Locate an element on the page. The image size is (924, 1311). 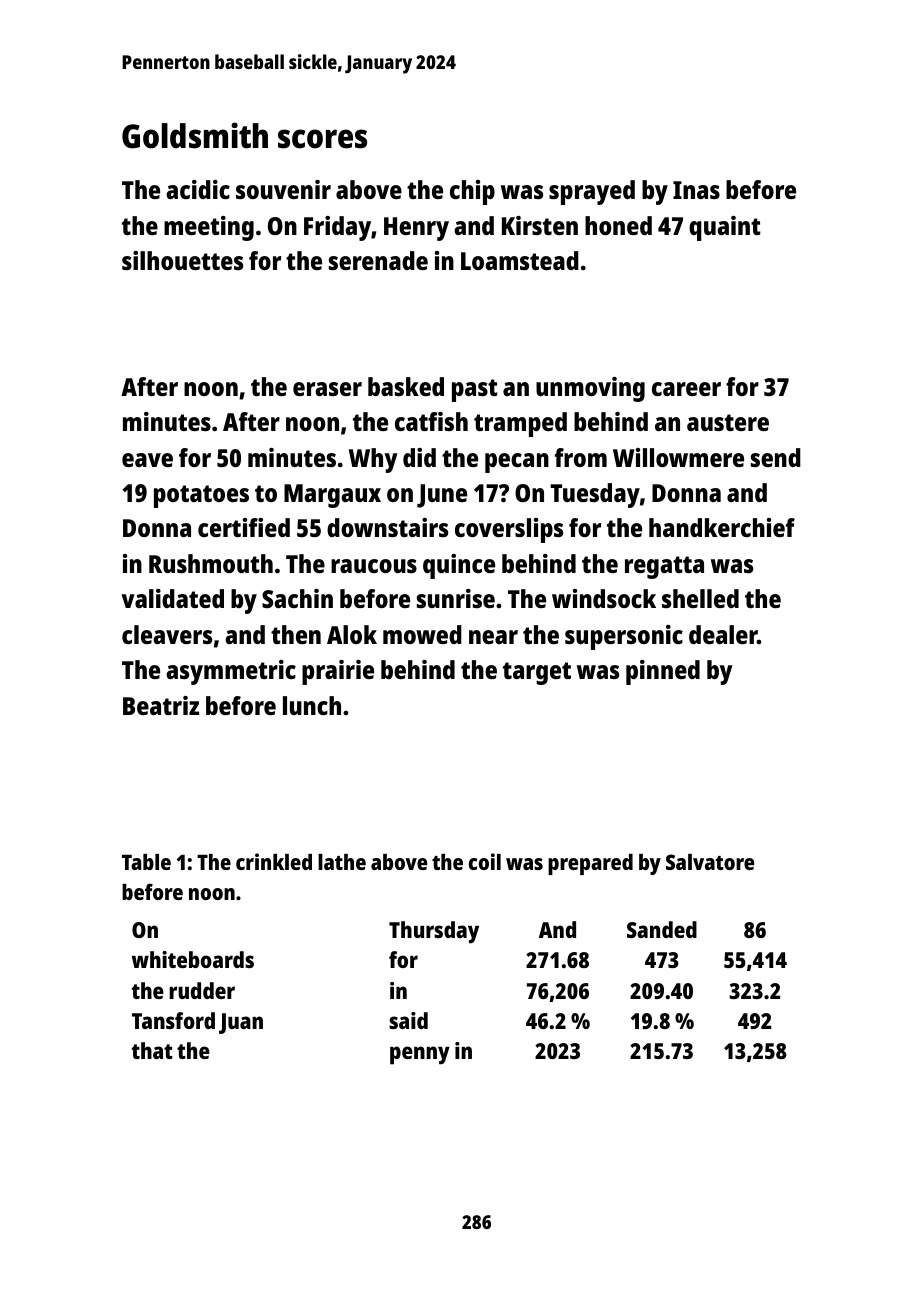
Salvatore is located at coordinates (710, 862).
